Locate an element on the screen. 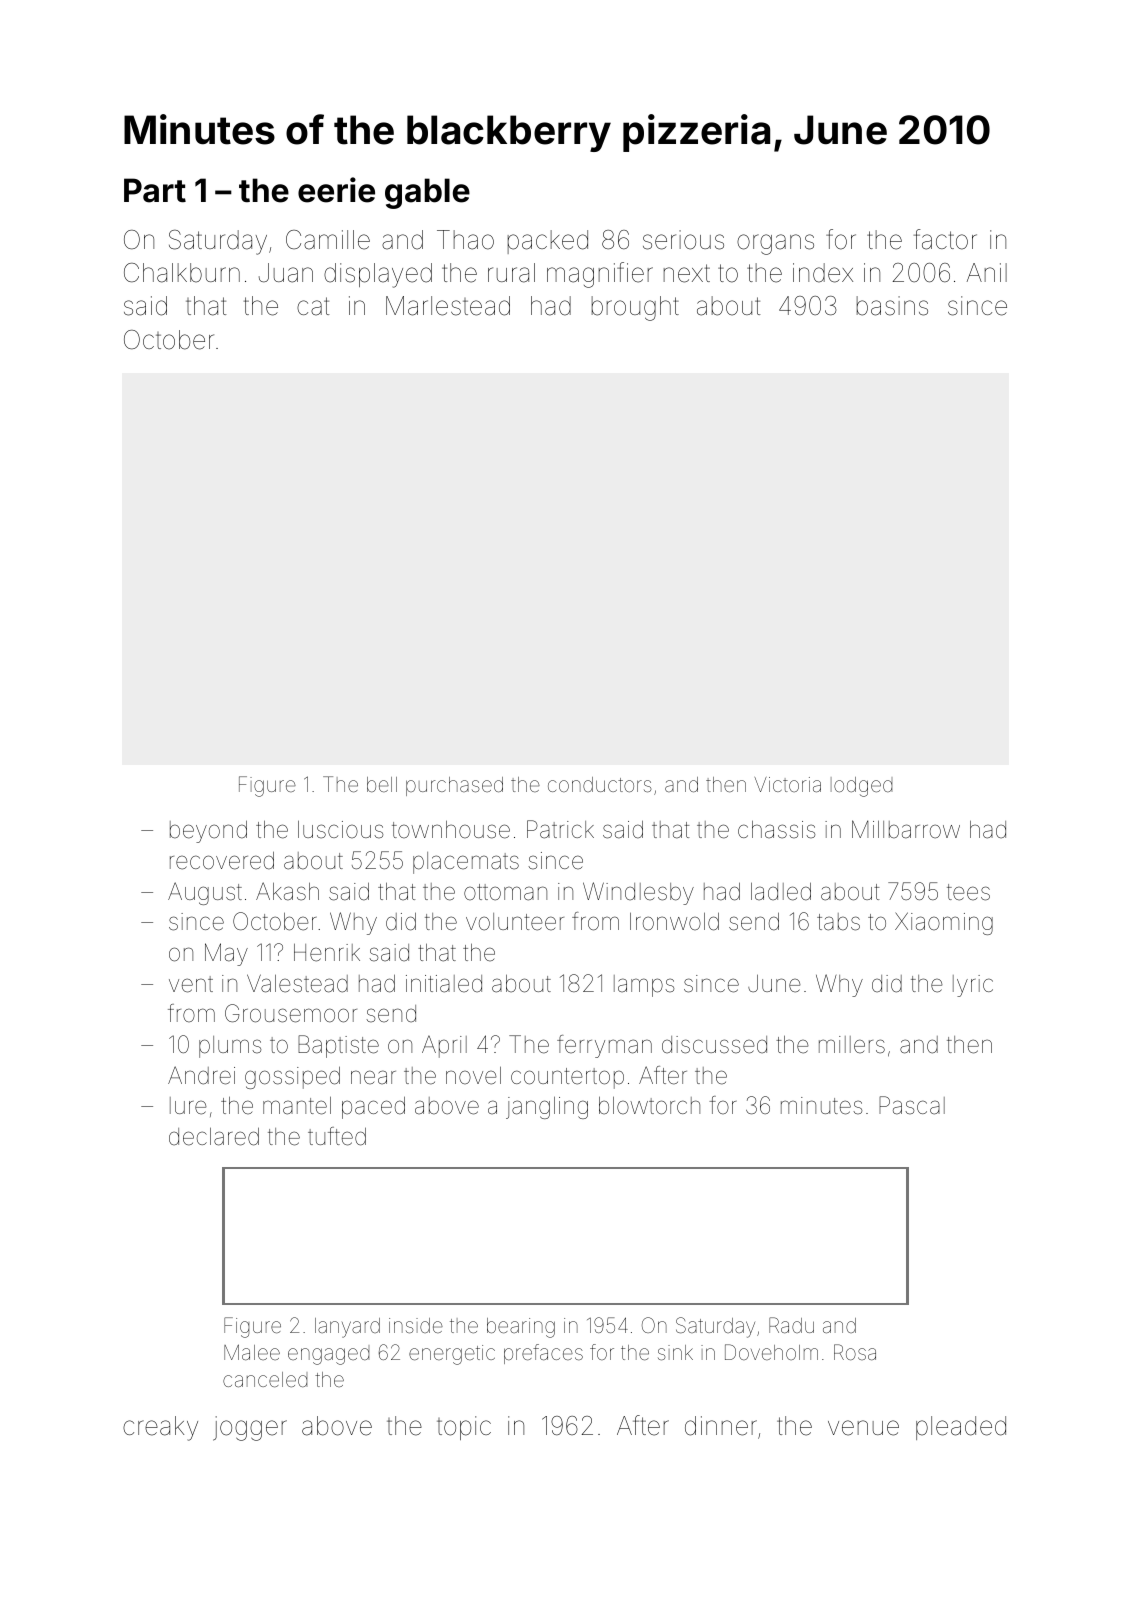  ferryman is located at coordinates (604, 1046).
